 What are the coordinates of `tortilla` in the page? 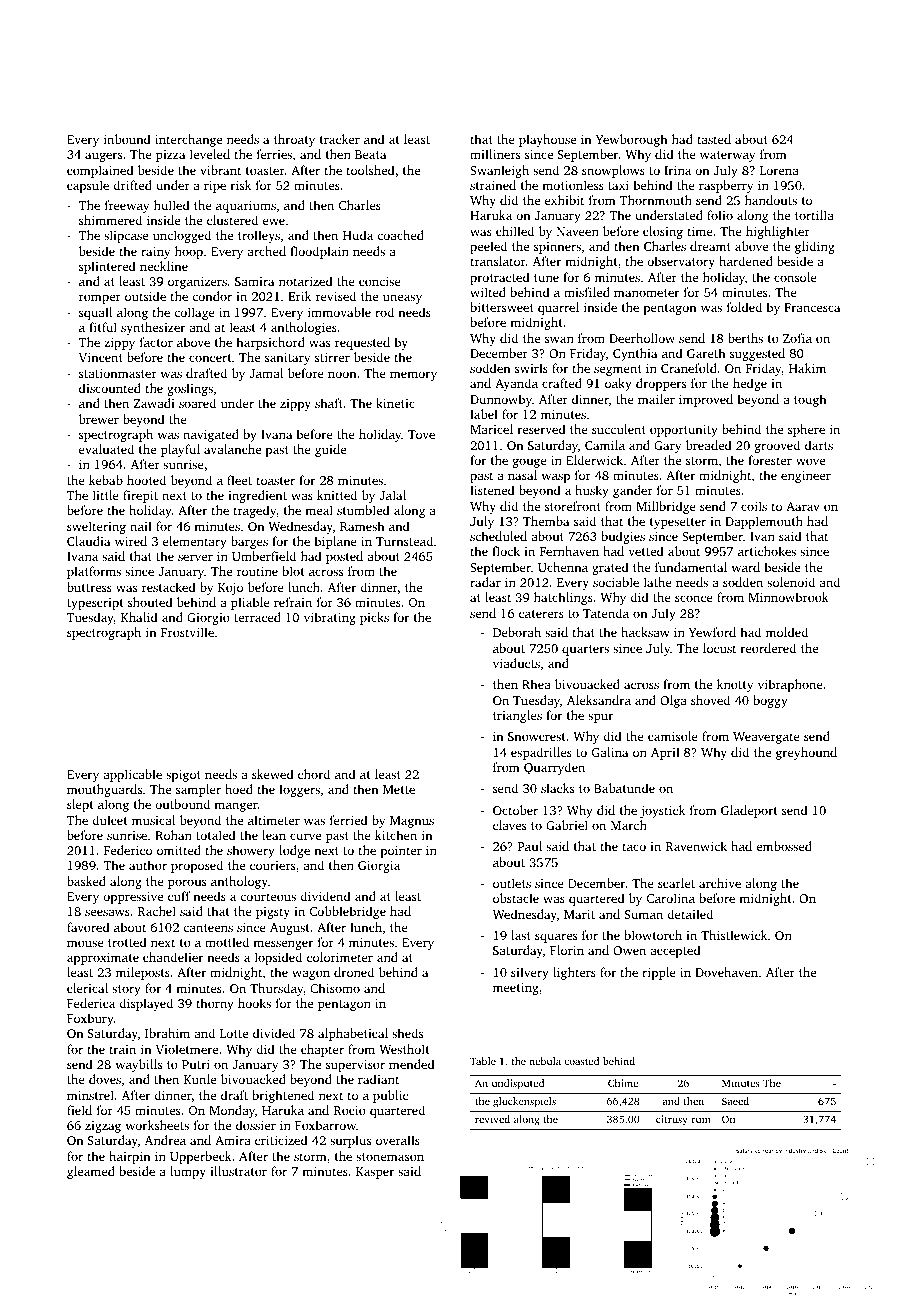 It's located at (814, 215).
